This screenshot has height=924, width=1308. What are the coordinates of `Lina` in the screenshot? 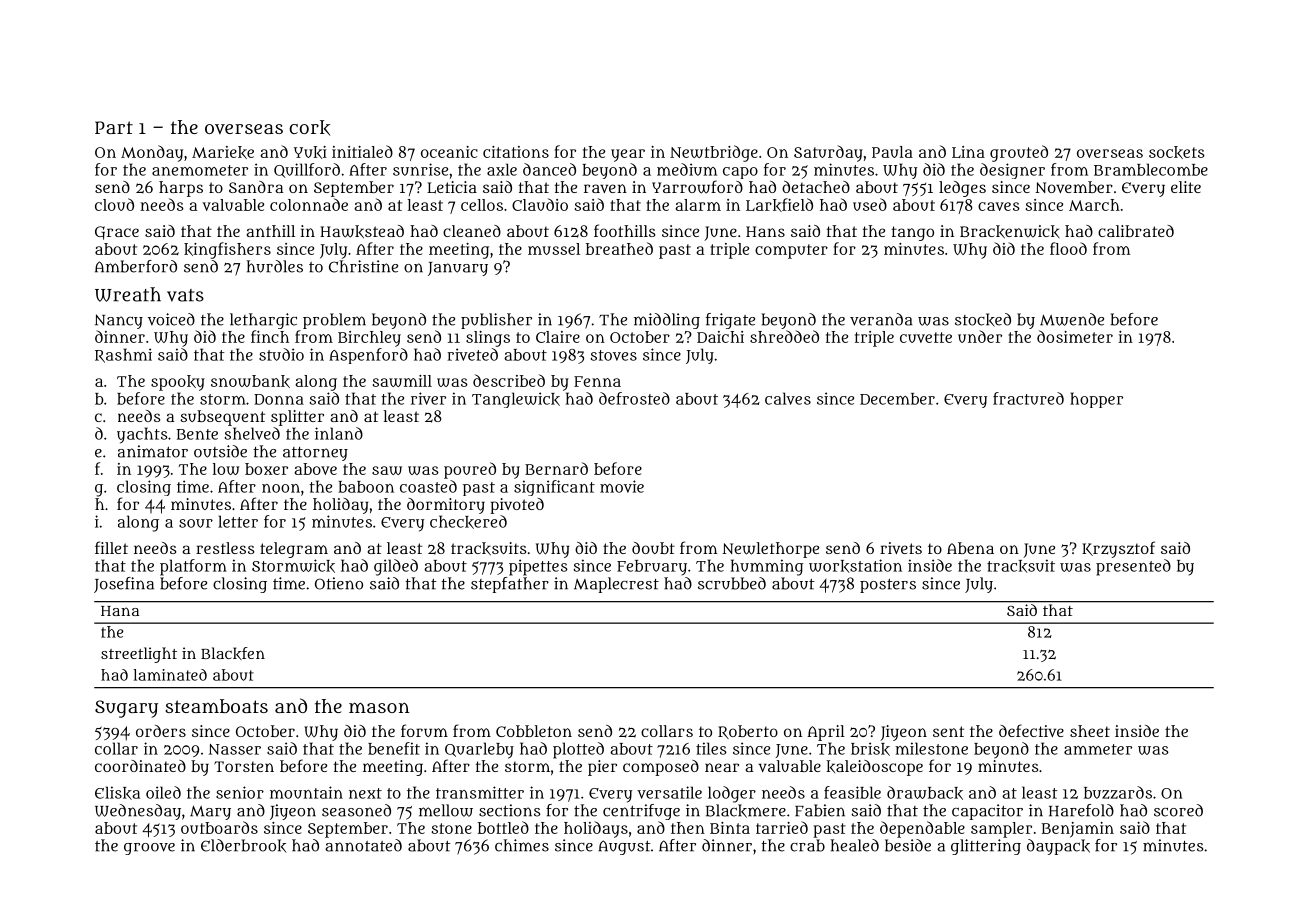 It's located at (968, 152).
